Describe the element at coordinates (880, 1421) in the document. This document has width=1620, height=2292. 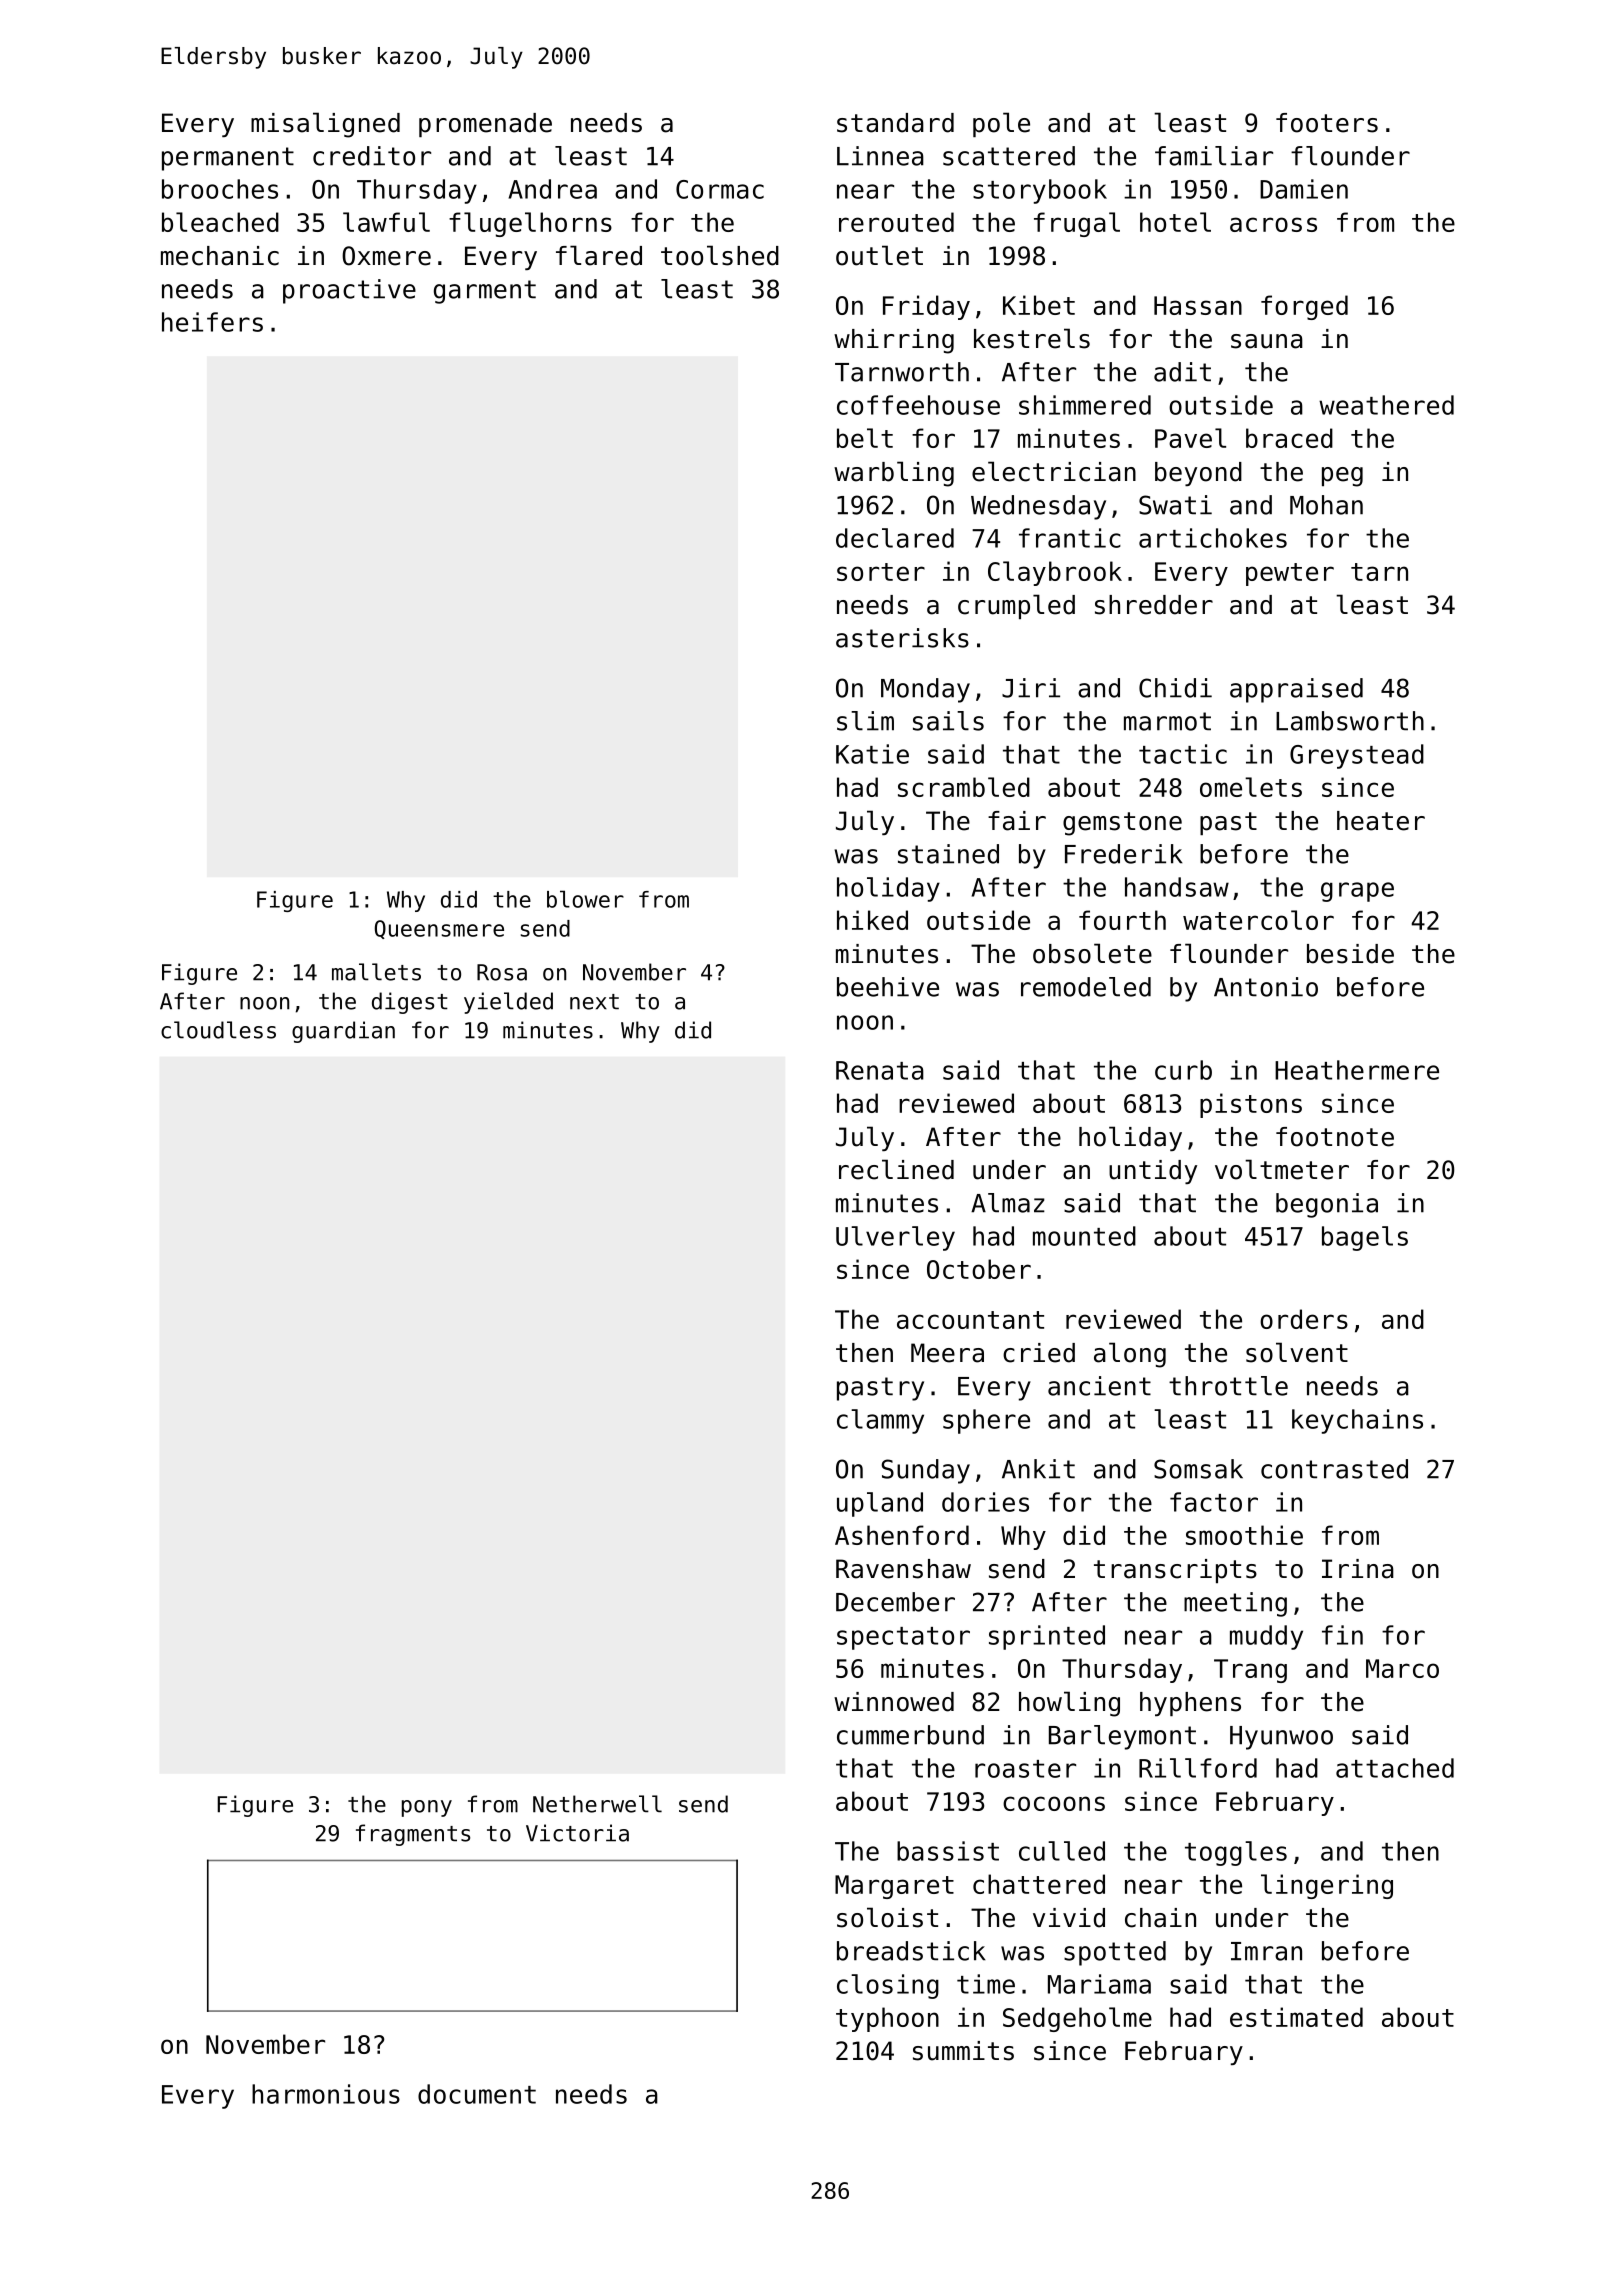
I see `clammy` at that location.
